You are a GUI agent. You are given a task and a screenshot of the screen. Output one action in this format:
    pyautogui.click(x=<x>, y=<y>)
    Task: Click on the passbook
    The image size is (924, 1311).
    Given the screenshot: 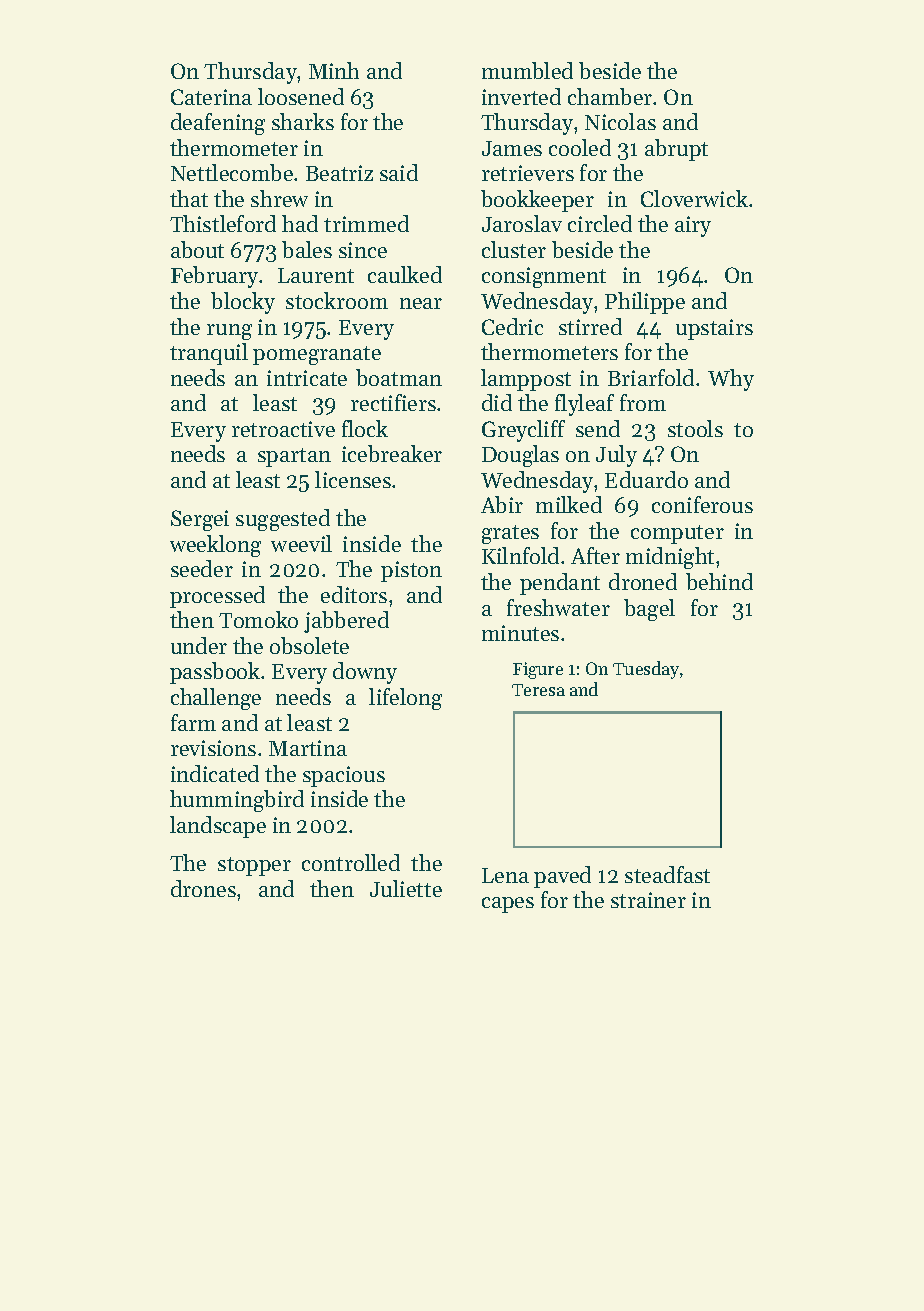 What is the action you would take?
    pyautogui.click(x=215, y=673)
